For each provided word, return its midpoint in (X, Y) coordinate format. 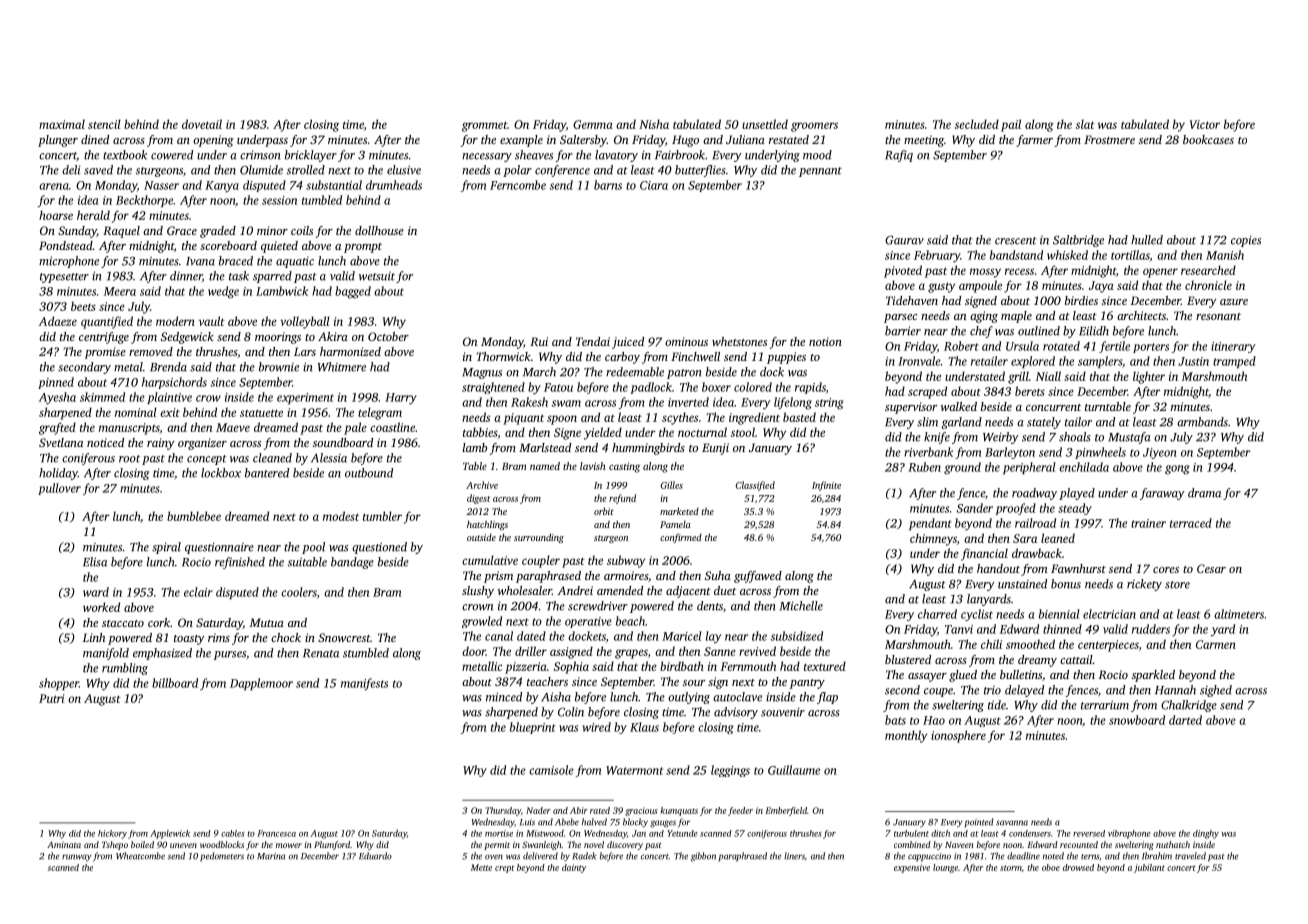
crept (504, 869)
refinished (240, 563)
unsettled (765, 124)
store (1177, 585)
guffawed (758, 577)
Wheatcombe (140, 856)
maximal (62, 124)
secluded (977, 124)
